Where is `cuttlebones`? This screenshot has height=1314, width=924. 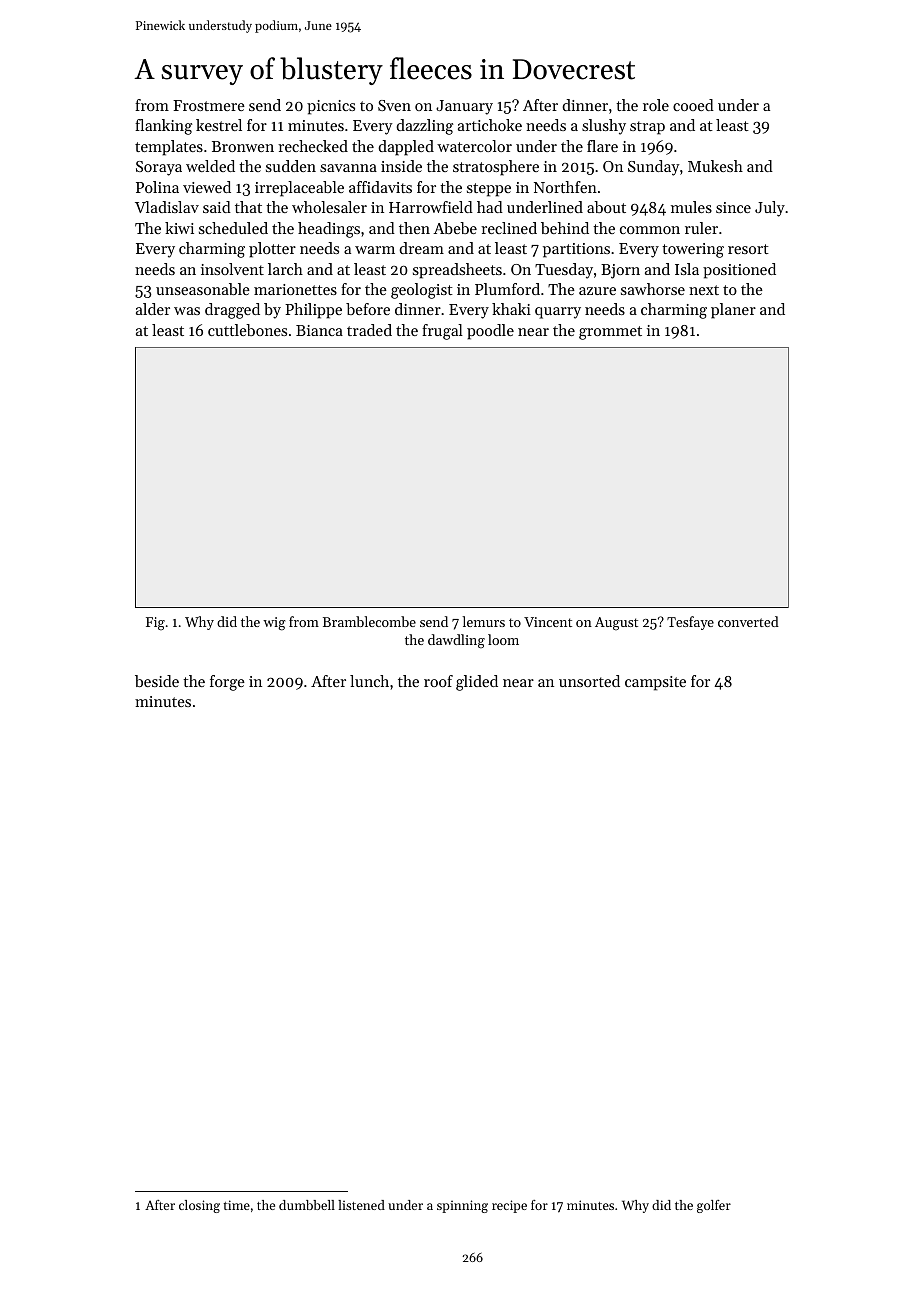 cuttlebones is located at coordinates (247, 330).
